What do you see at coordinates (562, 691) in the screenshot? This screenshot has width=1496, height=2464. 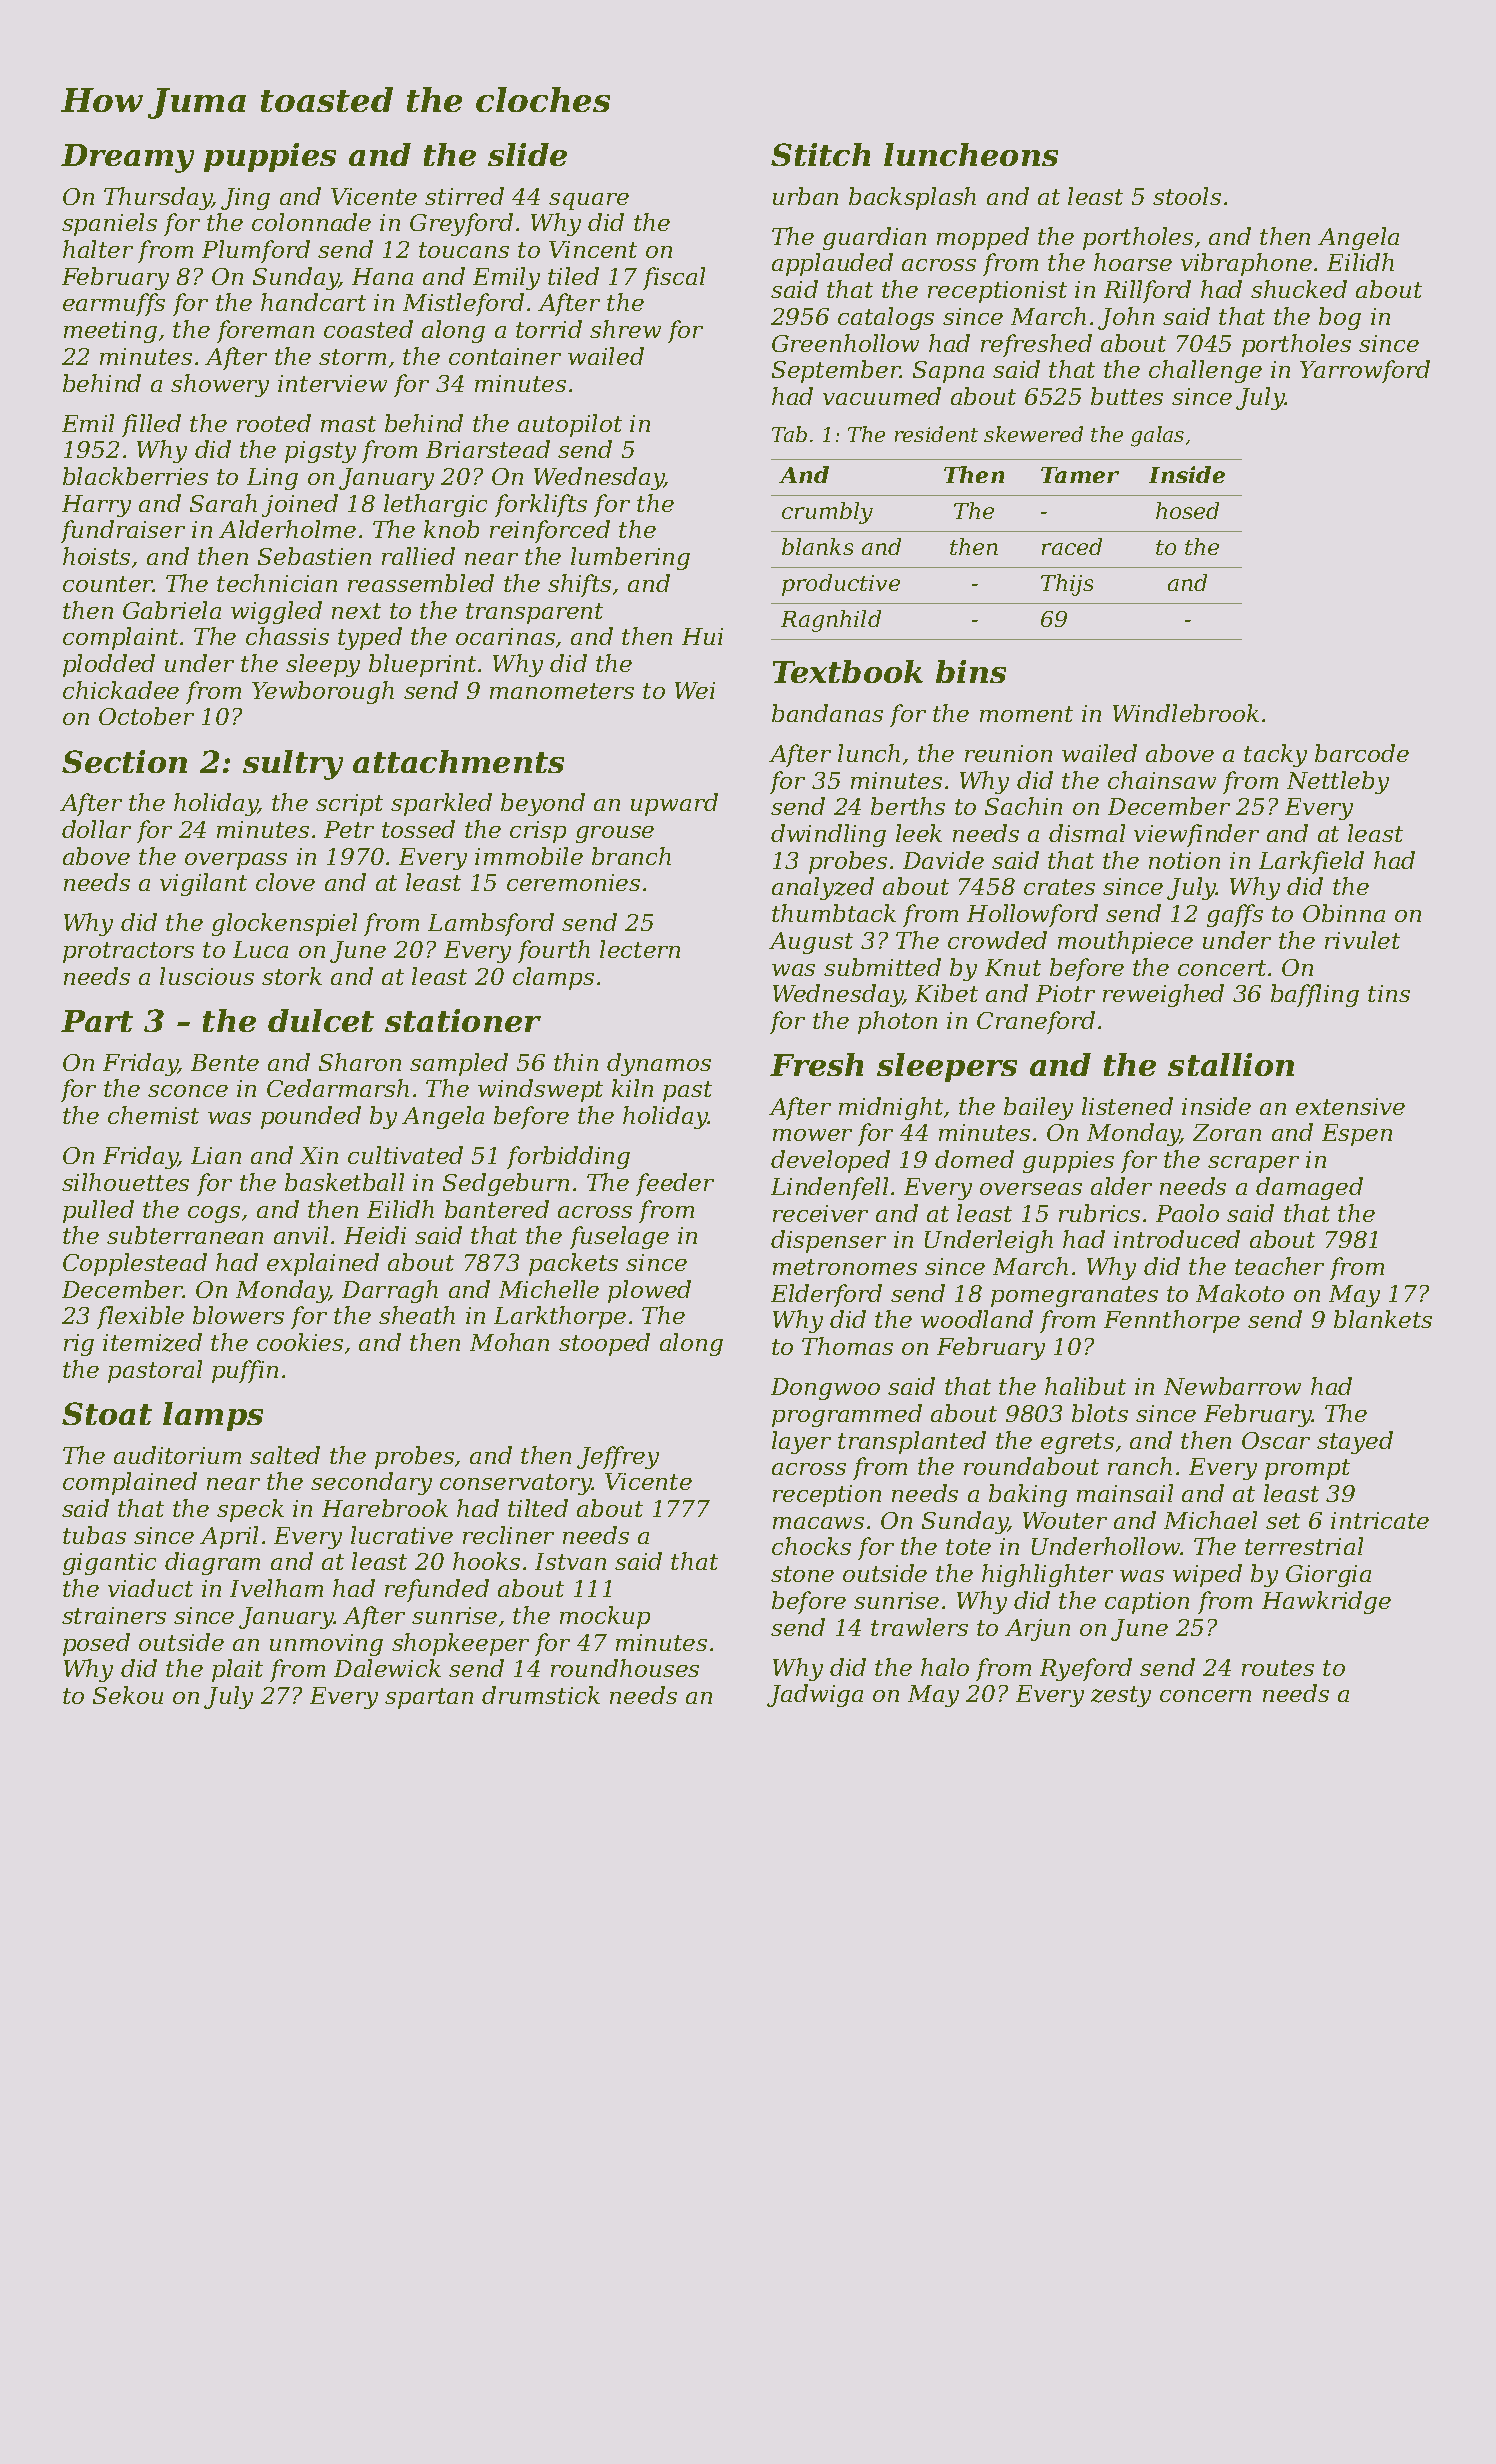 I see `manometers` at bounding box center [562, 691].
